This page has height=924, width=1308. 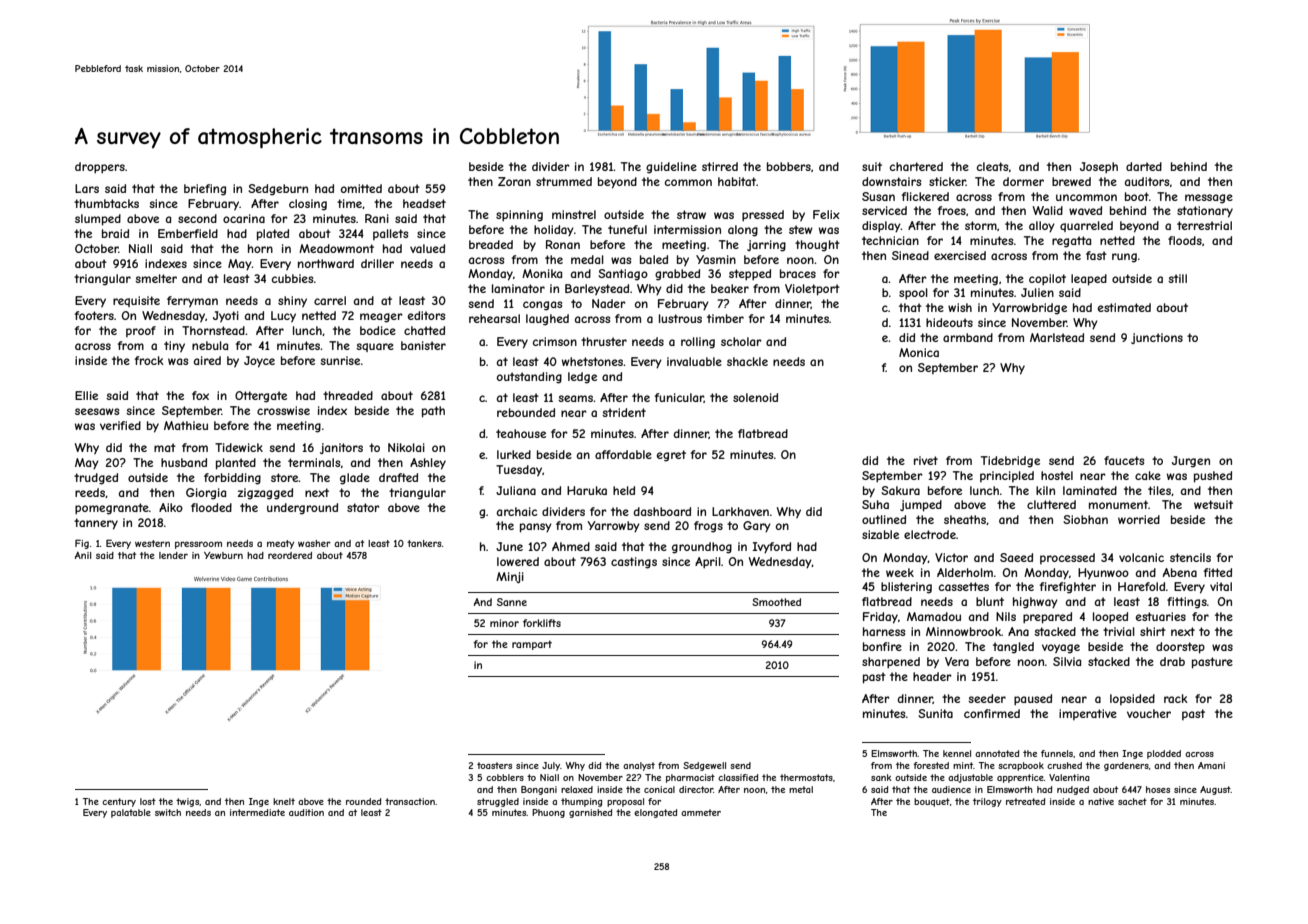 I want to click on tiles, so click(x=1159, y=490).
